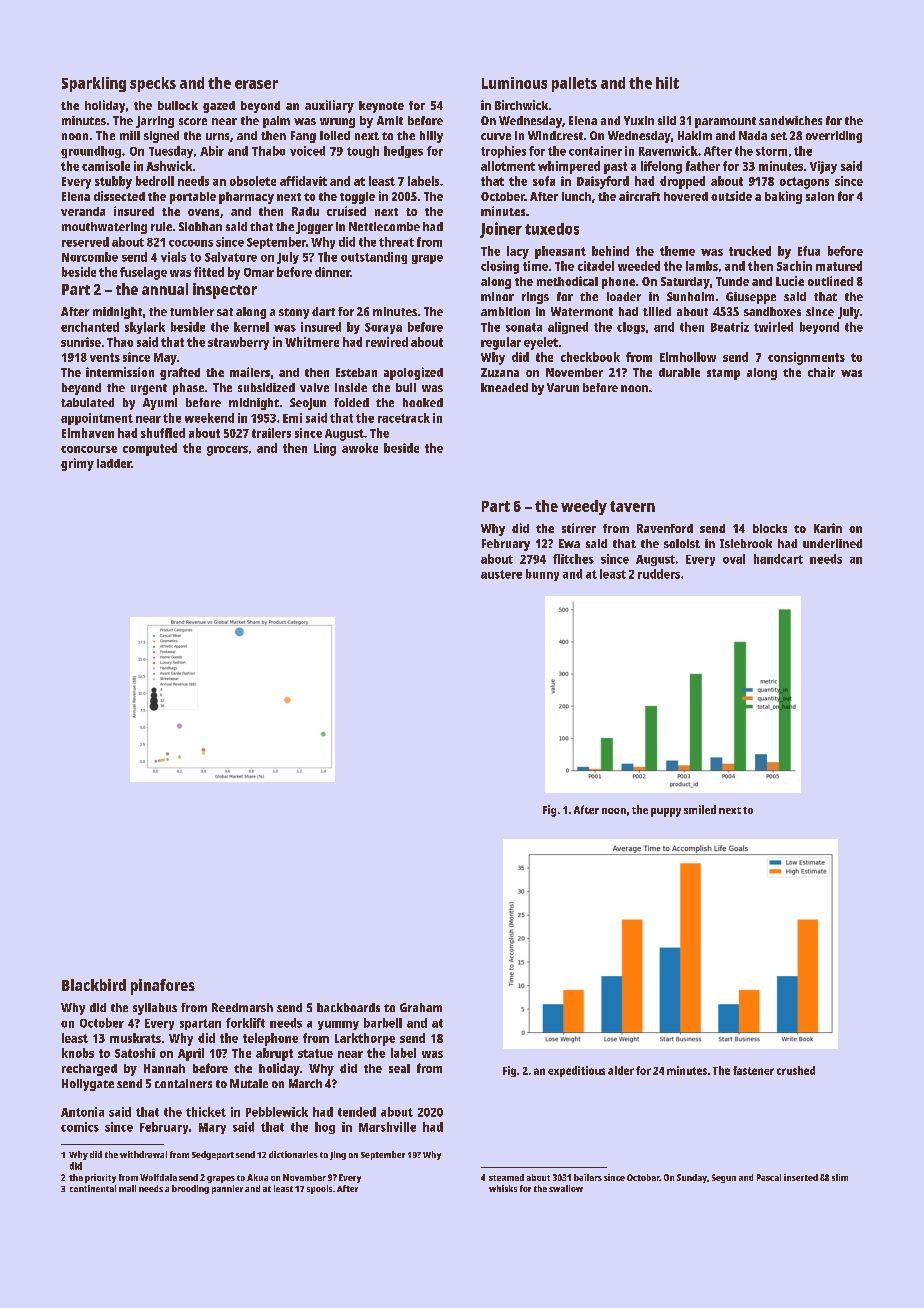 This document has height=1308, width=924. What do you see at coordinates (700, 809) in the document?
I see `smiled` at bounding box center [700, 809].
